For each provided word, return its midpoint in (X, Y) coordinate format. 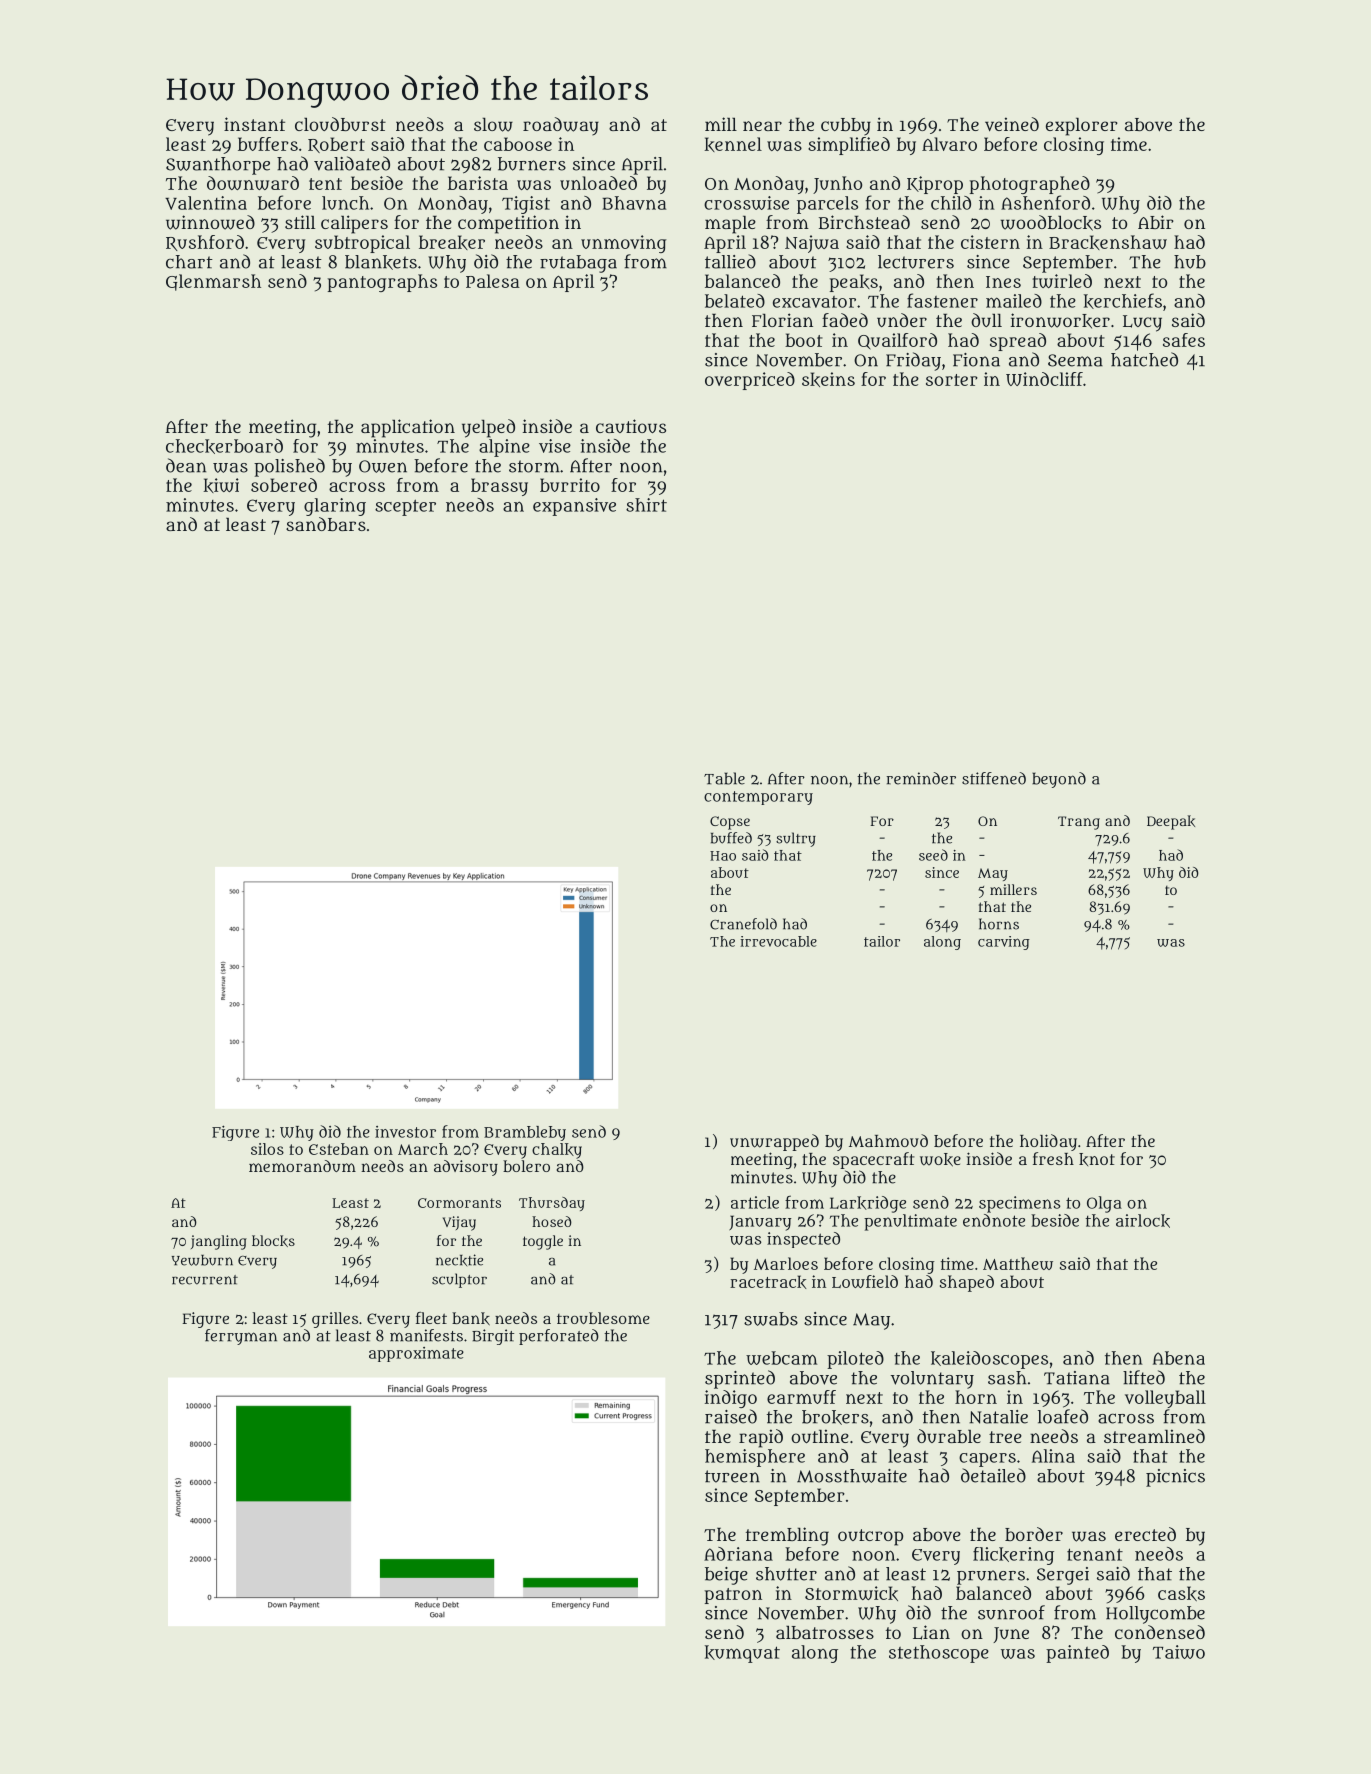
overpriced (750, 381)
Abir (1156, 222)
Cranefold (743, 924)
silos (267, 1149)
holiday (1048, 1142)
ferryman (241, 1337)
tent (325, 184)
